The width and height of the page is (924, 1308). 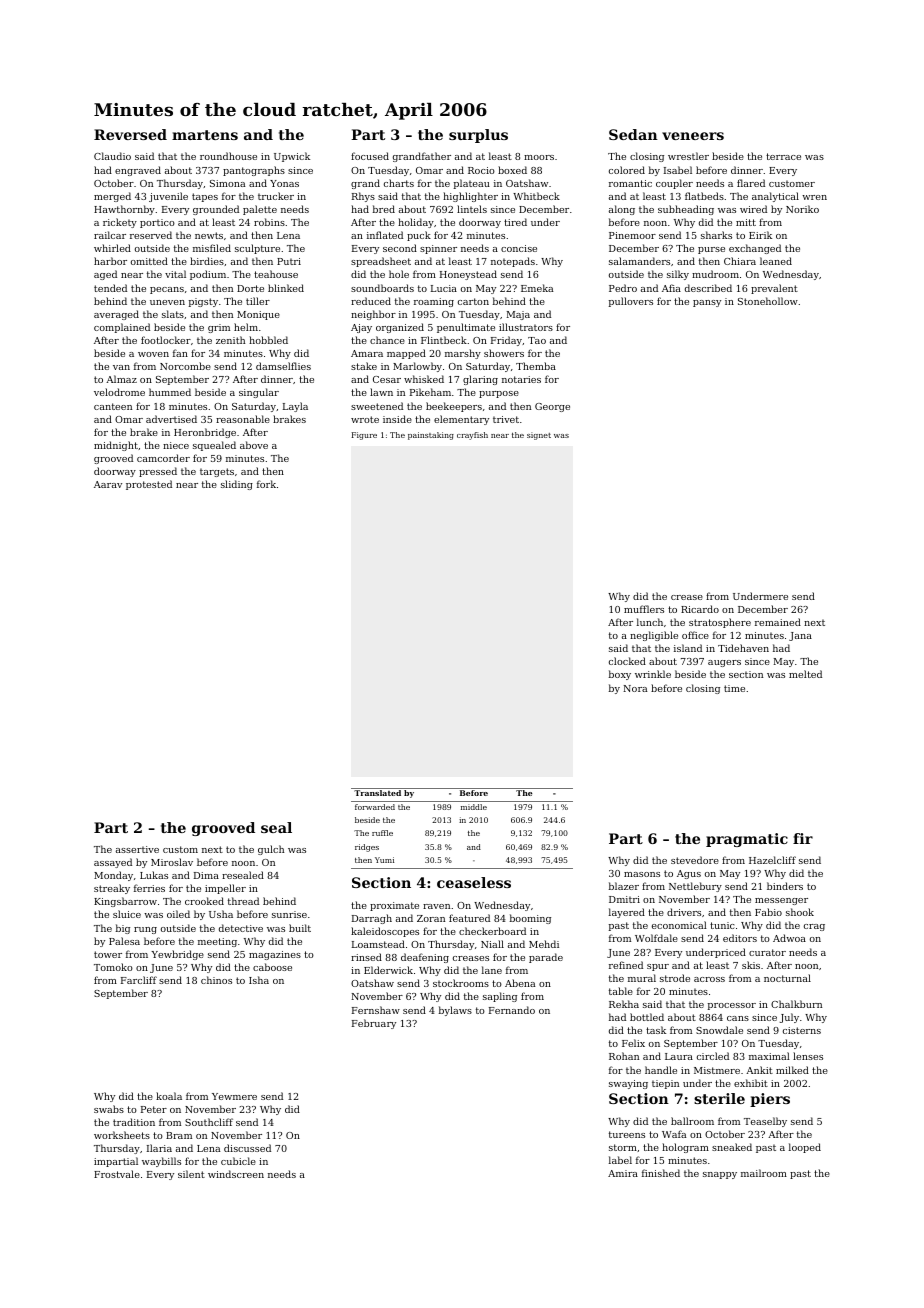 What do you see at coordinates (695, 887) in the page?
I see `Nettlebury` at bounding box center [695, 887].
